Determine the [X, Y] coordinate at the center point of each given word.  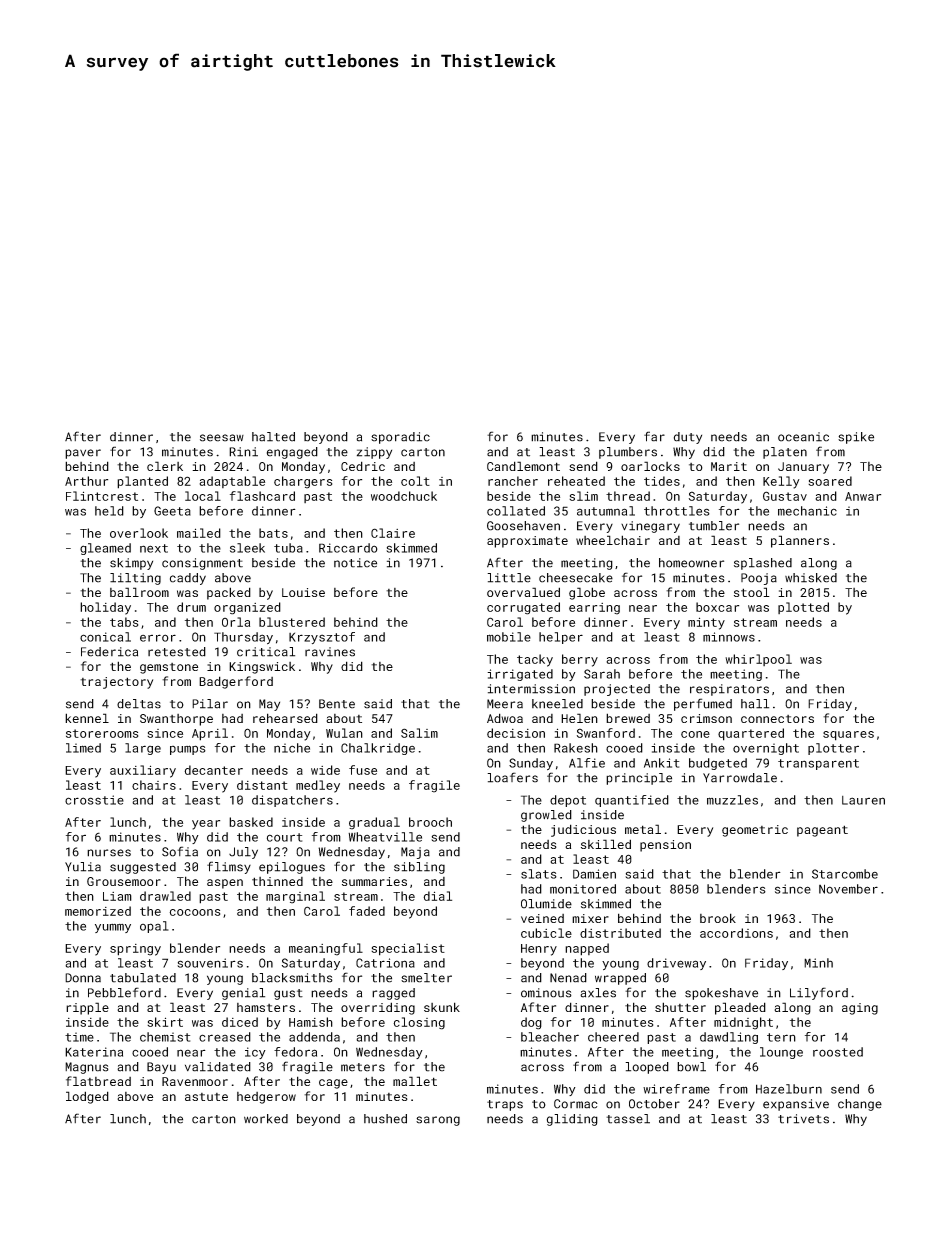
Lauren [863, 800]
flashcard [262, 496]
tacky [535, 660]
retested [177, 652]
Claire [393, 533]
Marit [729, 466]
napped [587, 949]
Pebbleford [124, 992]
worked [266, 1119]
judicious [583, 830]
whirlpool [758, 660]
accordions [736, 933]
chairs [154, 785]
